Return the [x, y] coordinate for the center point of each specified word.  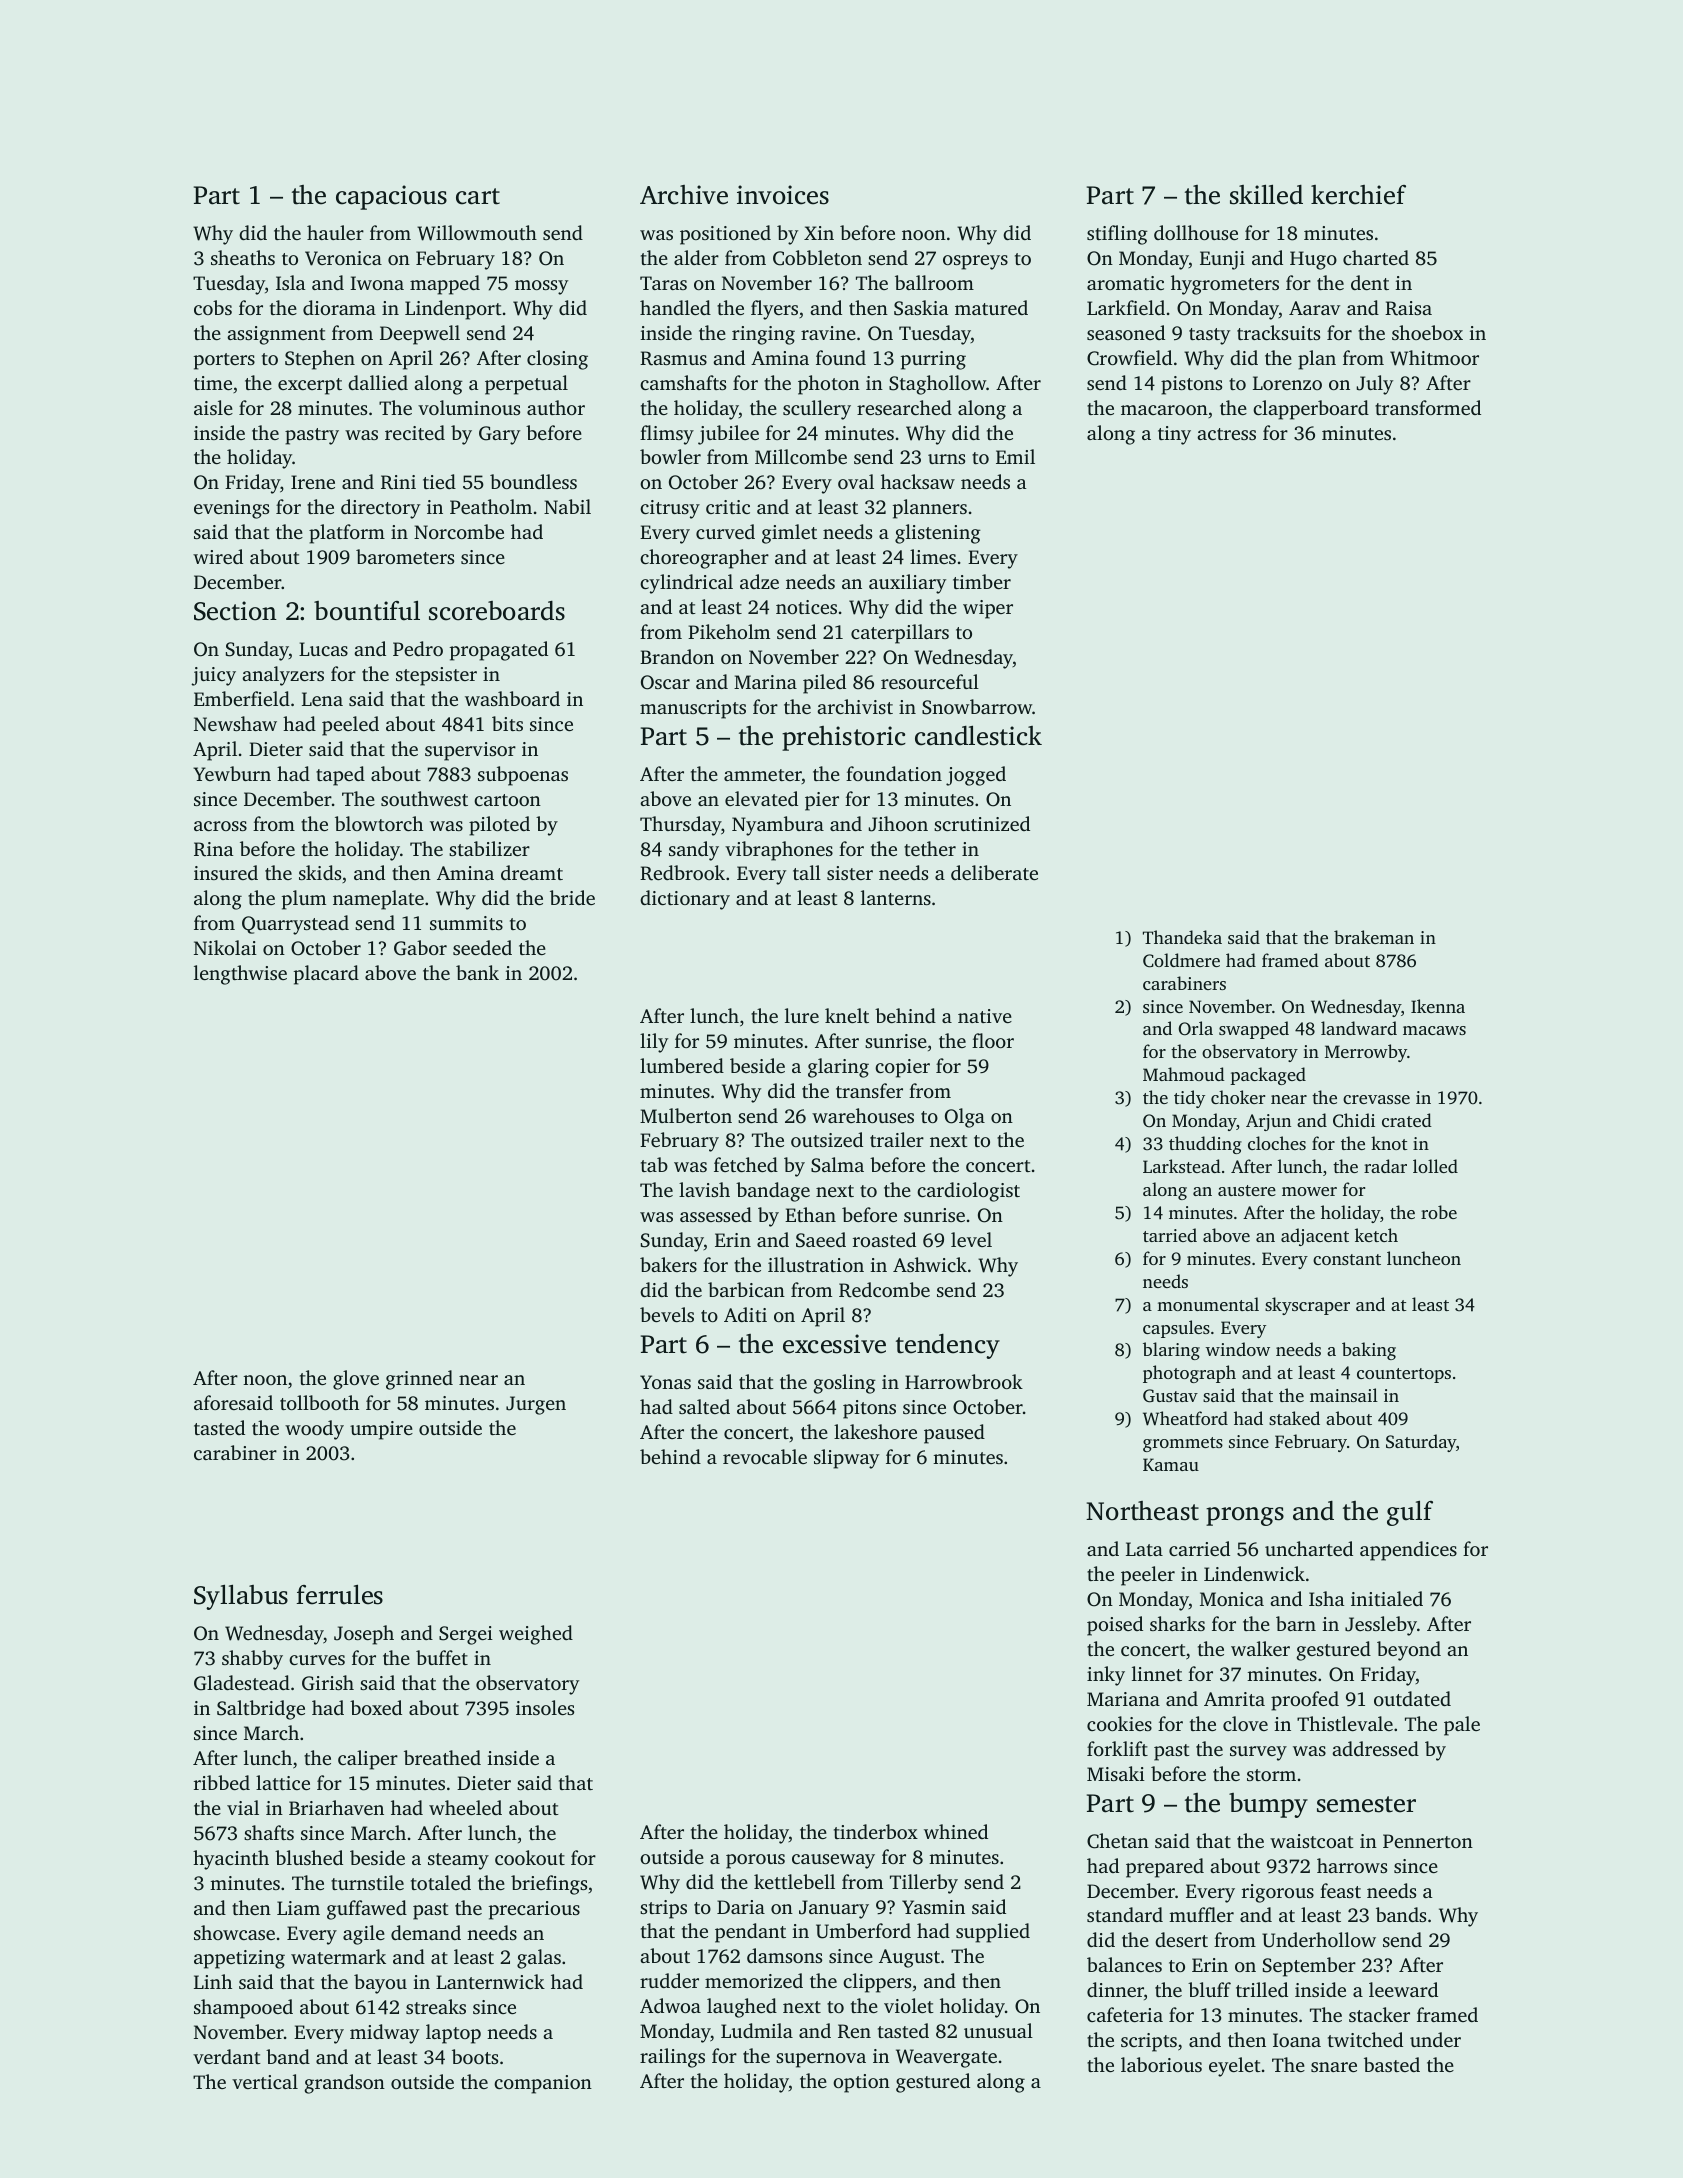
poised [1115, 1626]
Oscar [665, 682]
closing [557, 360]
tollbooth [319, 1402]
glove [356, 1380]
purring [933, 360]
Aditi [745, 1314]
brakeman [1374, 937]
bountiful [367, 610]
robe [1439, 1212]
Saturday [1421, 1443]
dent [1370, 282]
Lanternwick [490, 1981]
